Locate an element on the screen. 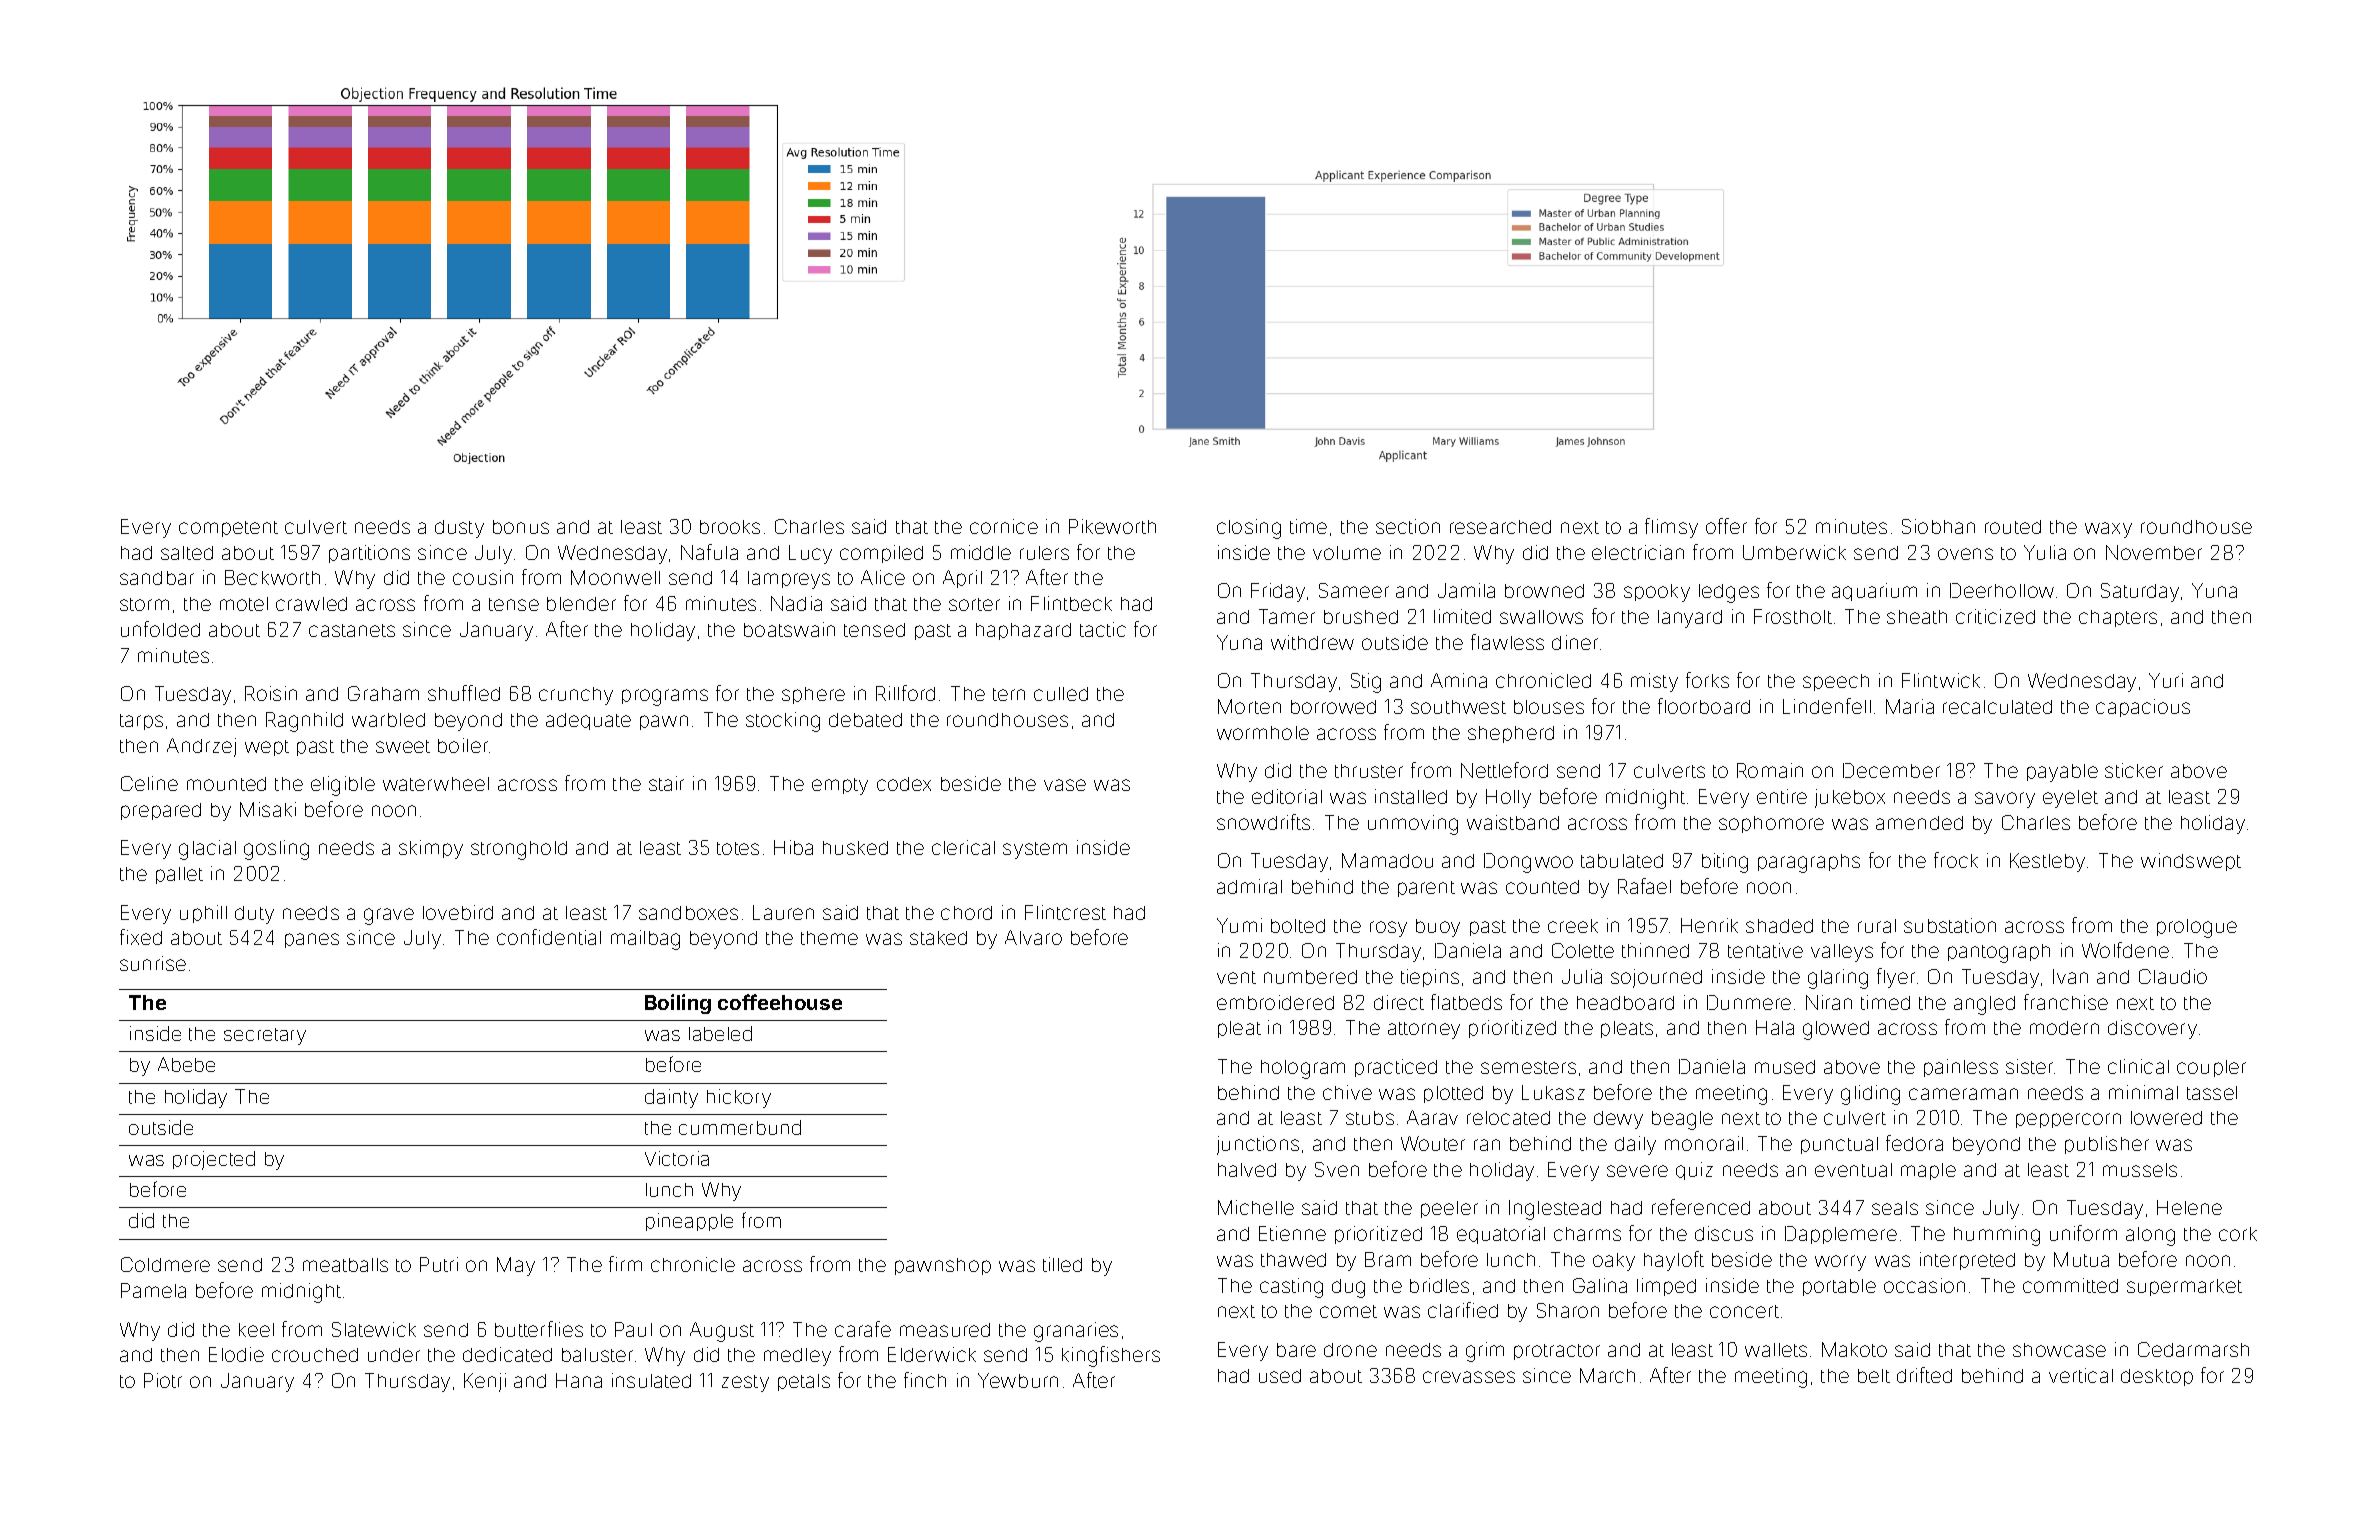 This screenshot has height=1540, width=2380. closing is located at coordinates (1249, 529).
